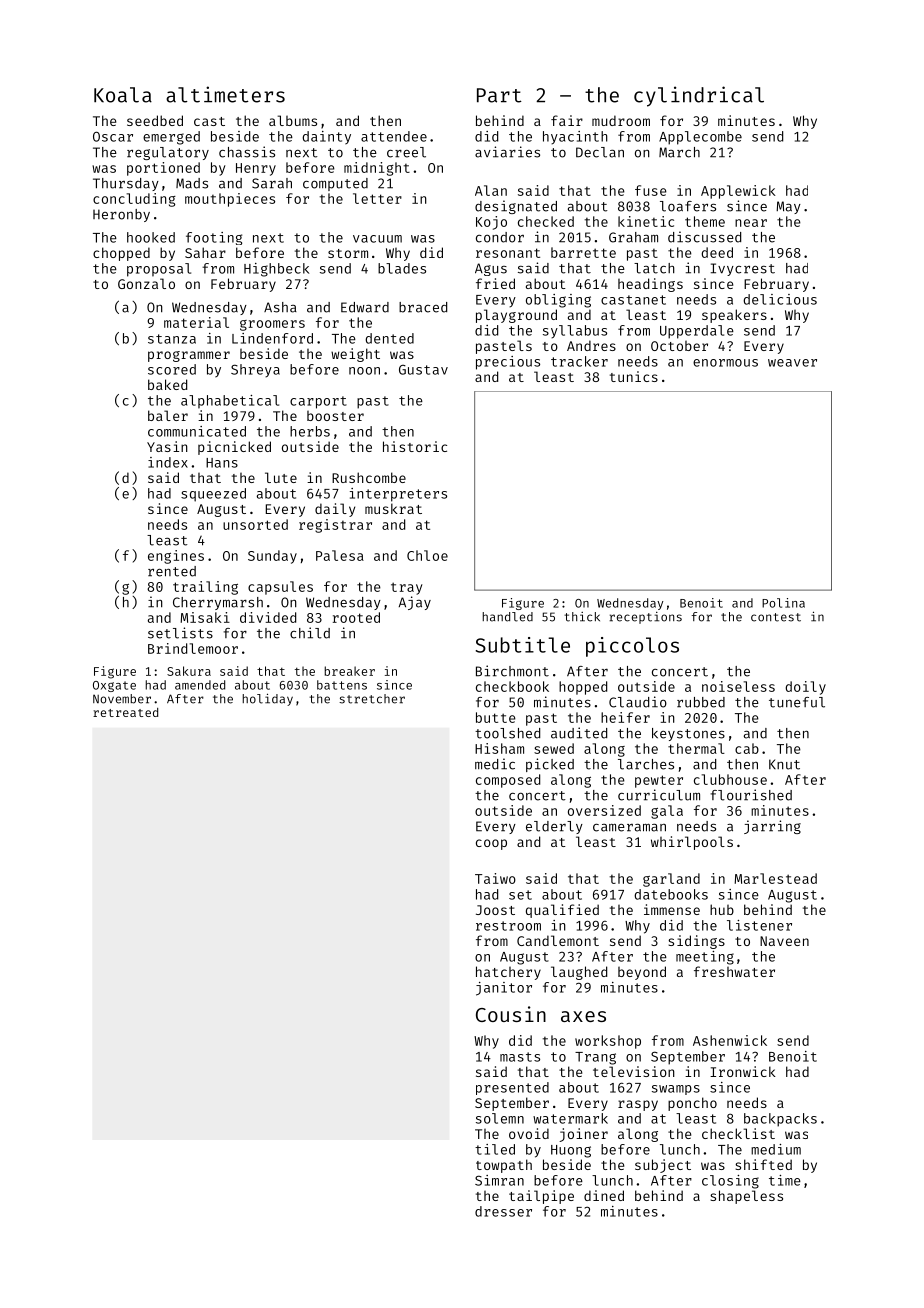 This screenshot has width=924, height=1308. Describe the element at coordinates (407, 588) in the screenshot. I see `tray` at that location.
